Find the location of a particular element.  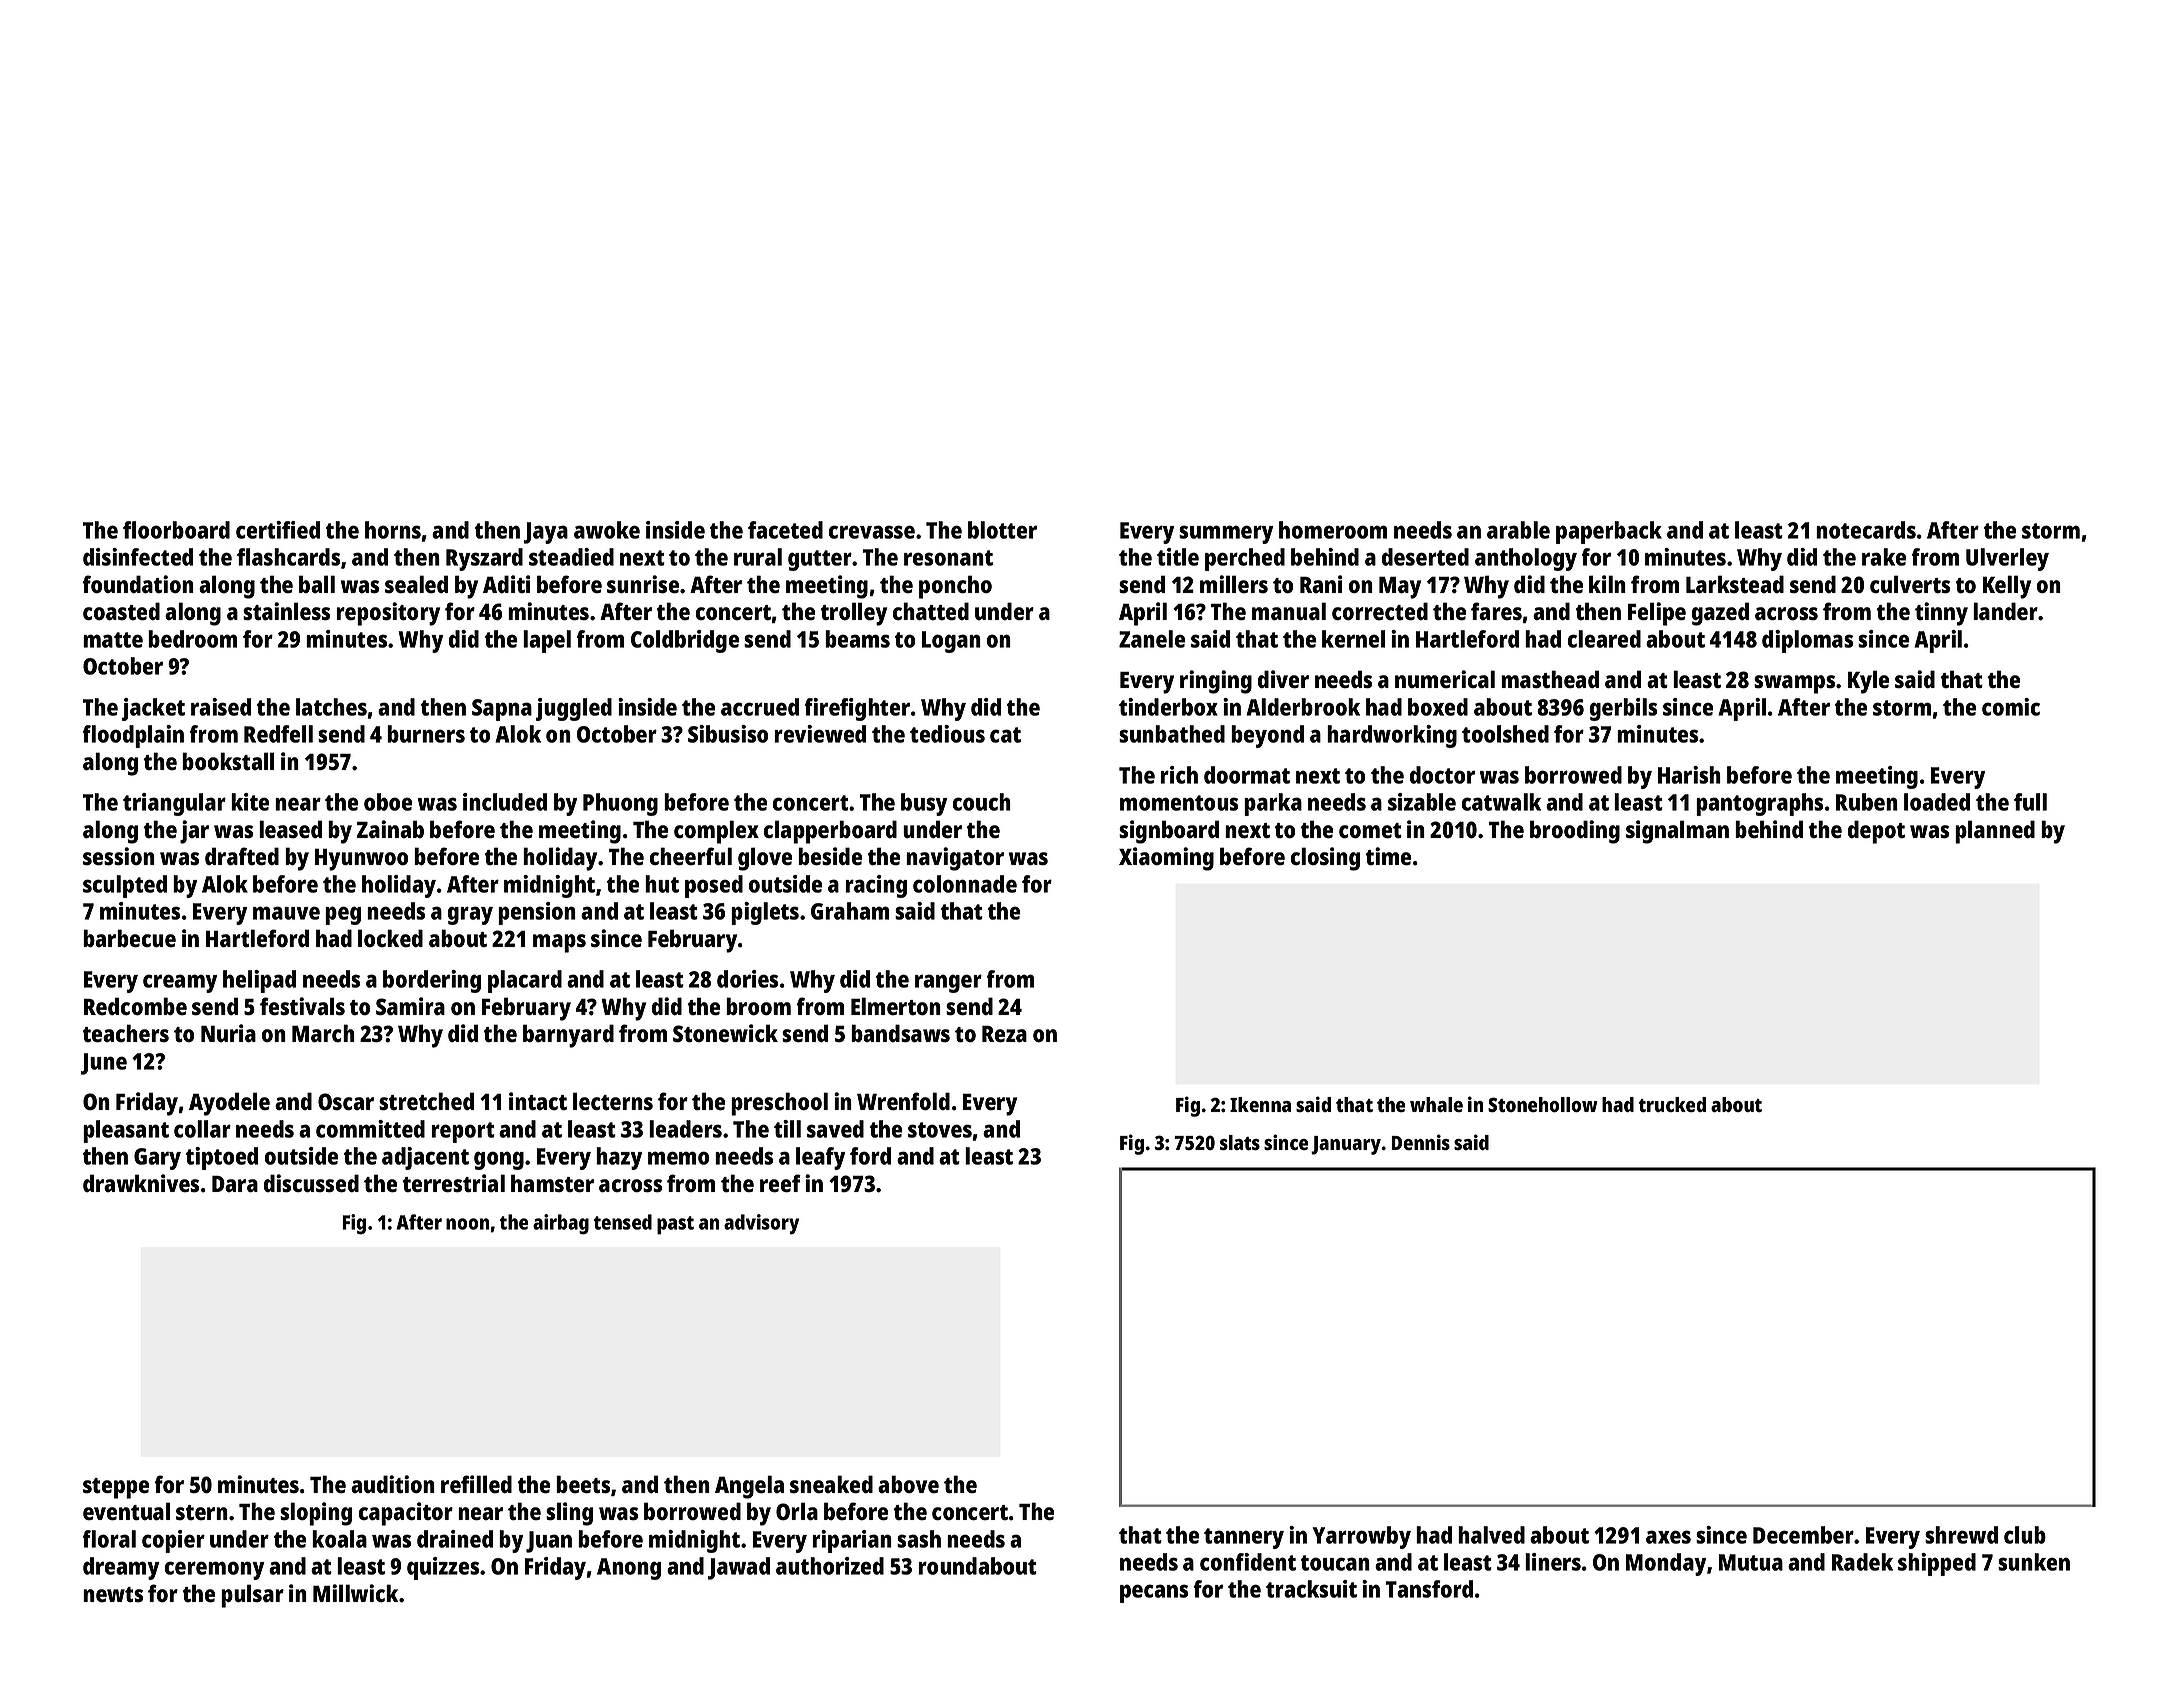

Anong is located at coordinates (629, 1569).
